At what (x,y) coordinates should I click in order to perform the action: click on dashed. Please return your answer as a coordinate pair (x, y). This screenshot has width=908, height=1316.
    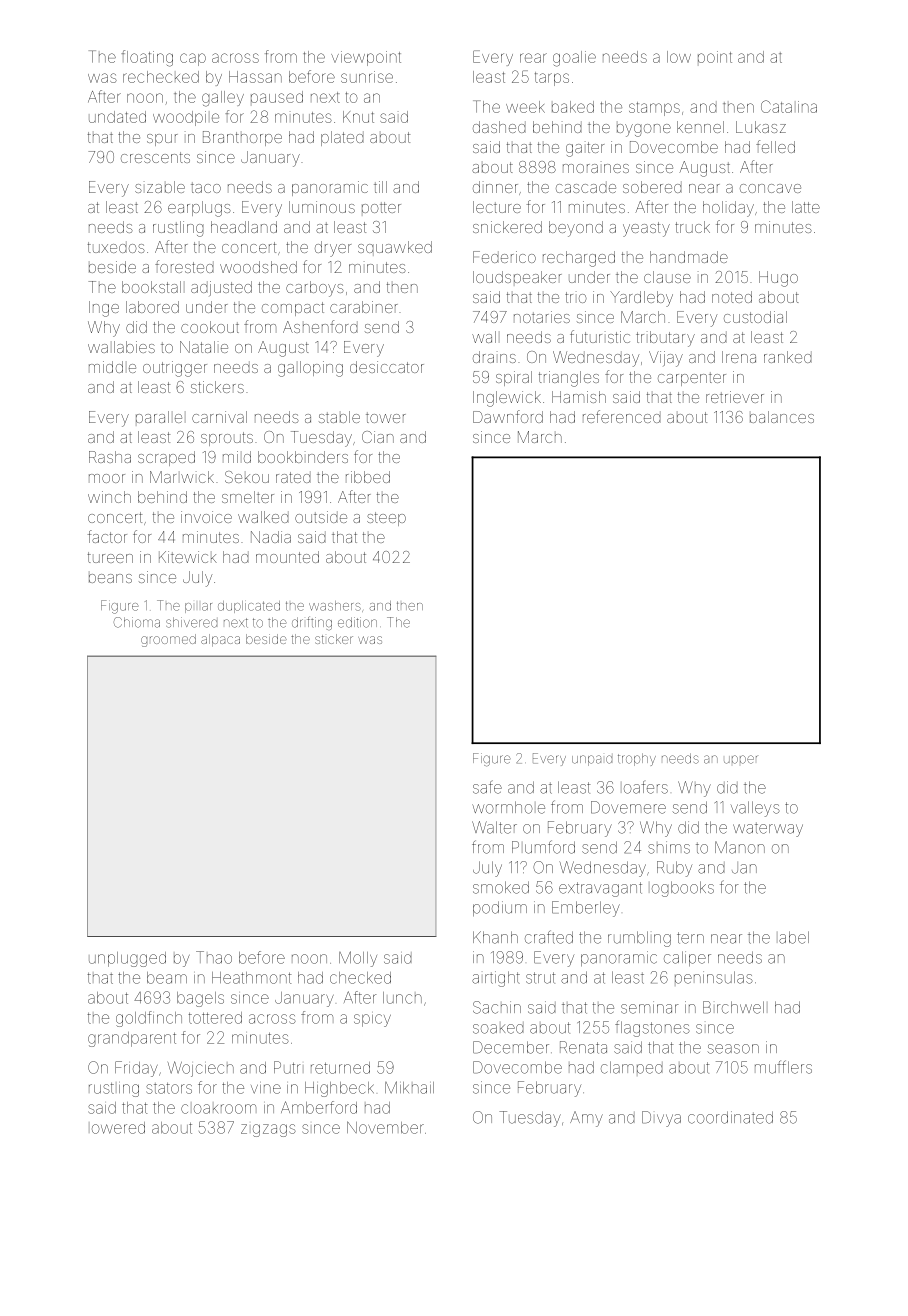
    Looking at the image, I should click on (499, 127).
